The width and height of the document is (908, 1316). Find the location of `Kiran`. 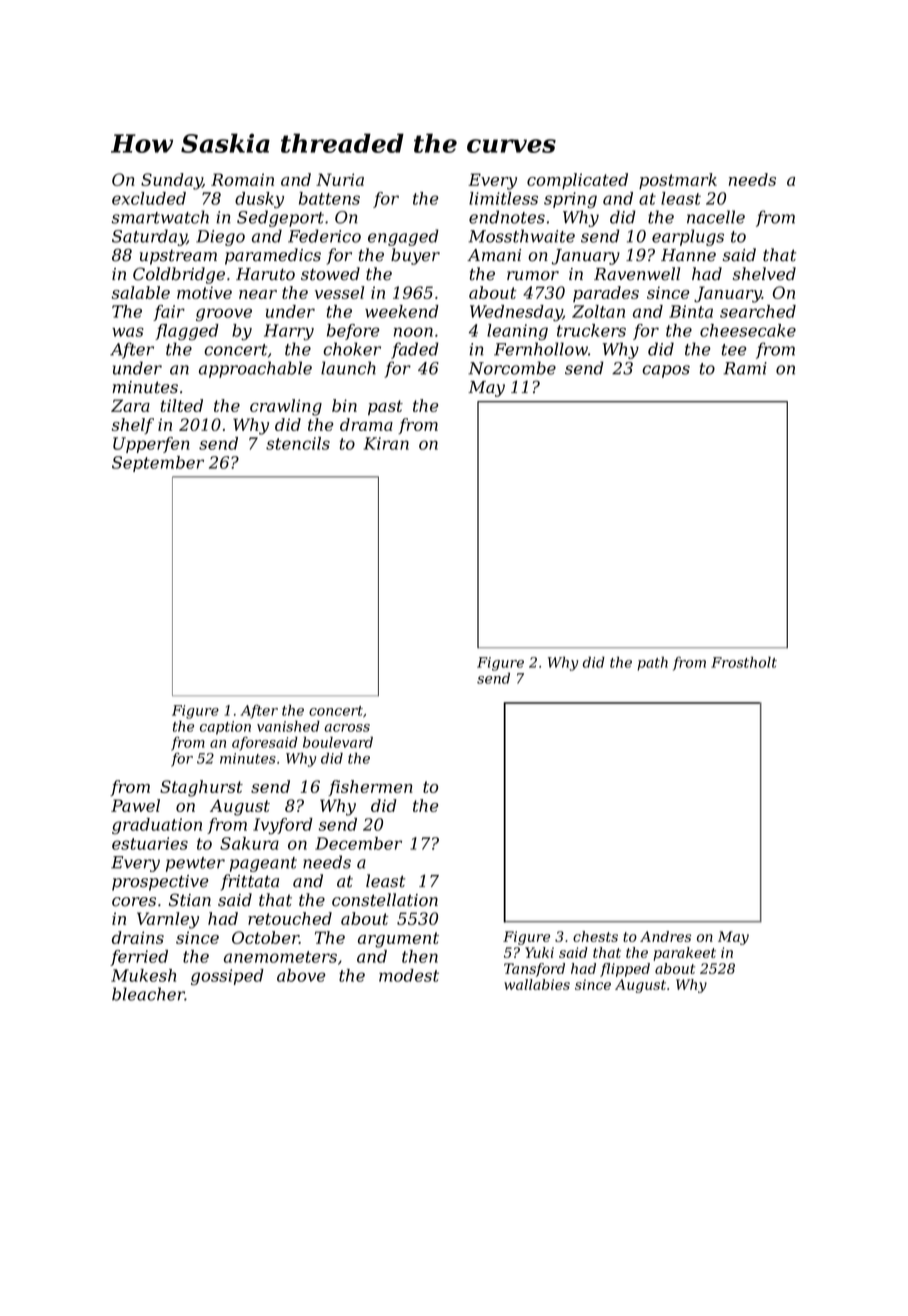

Kiran is located at coordinates (386, 443).
